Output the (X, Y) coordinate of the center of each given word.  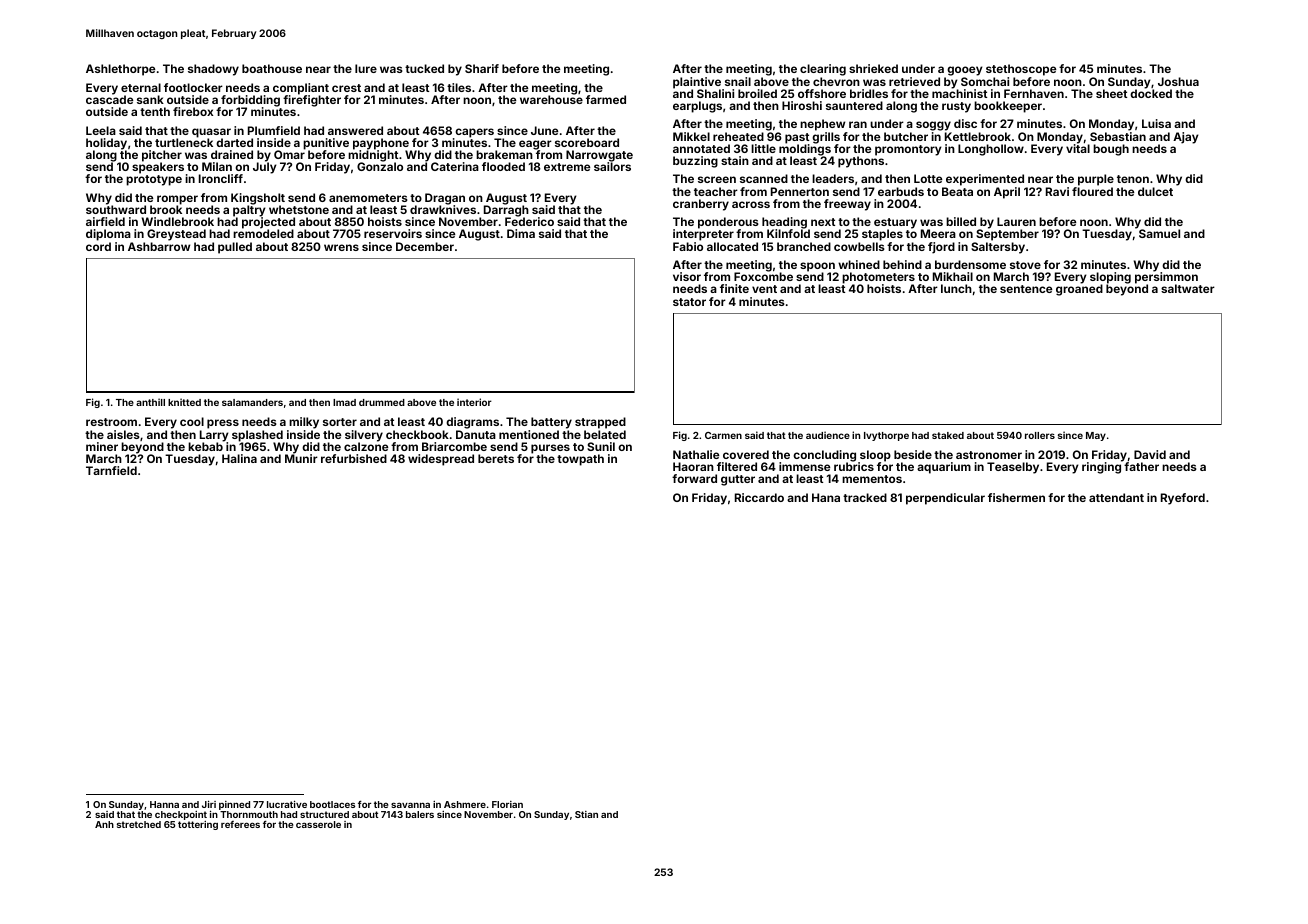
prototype (154, 180)
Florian (507, 804)
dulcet (1155, 191)
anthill (150, 402)
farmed (606, 99)
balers (420, 814)
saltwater (1188, 288)
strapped (600, 423)
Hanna (164, 804)
